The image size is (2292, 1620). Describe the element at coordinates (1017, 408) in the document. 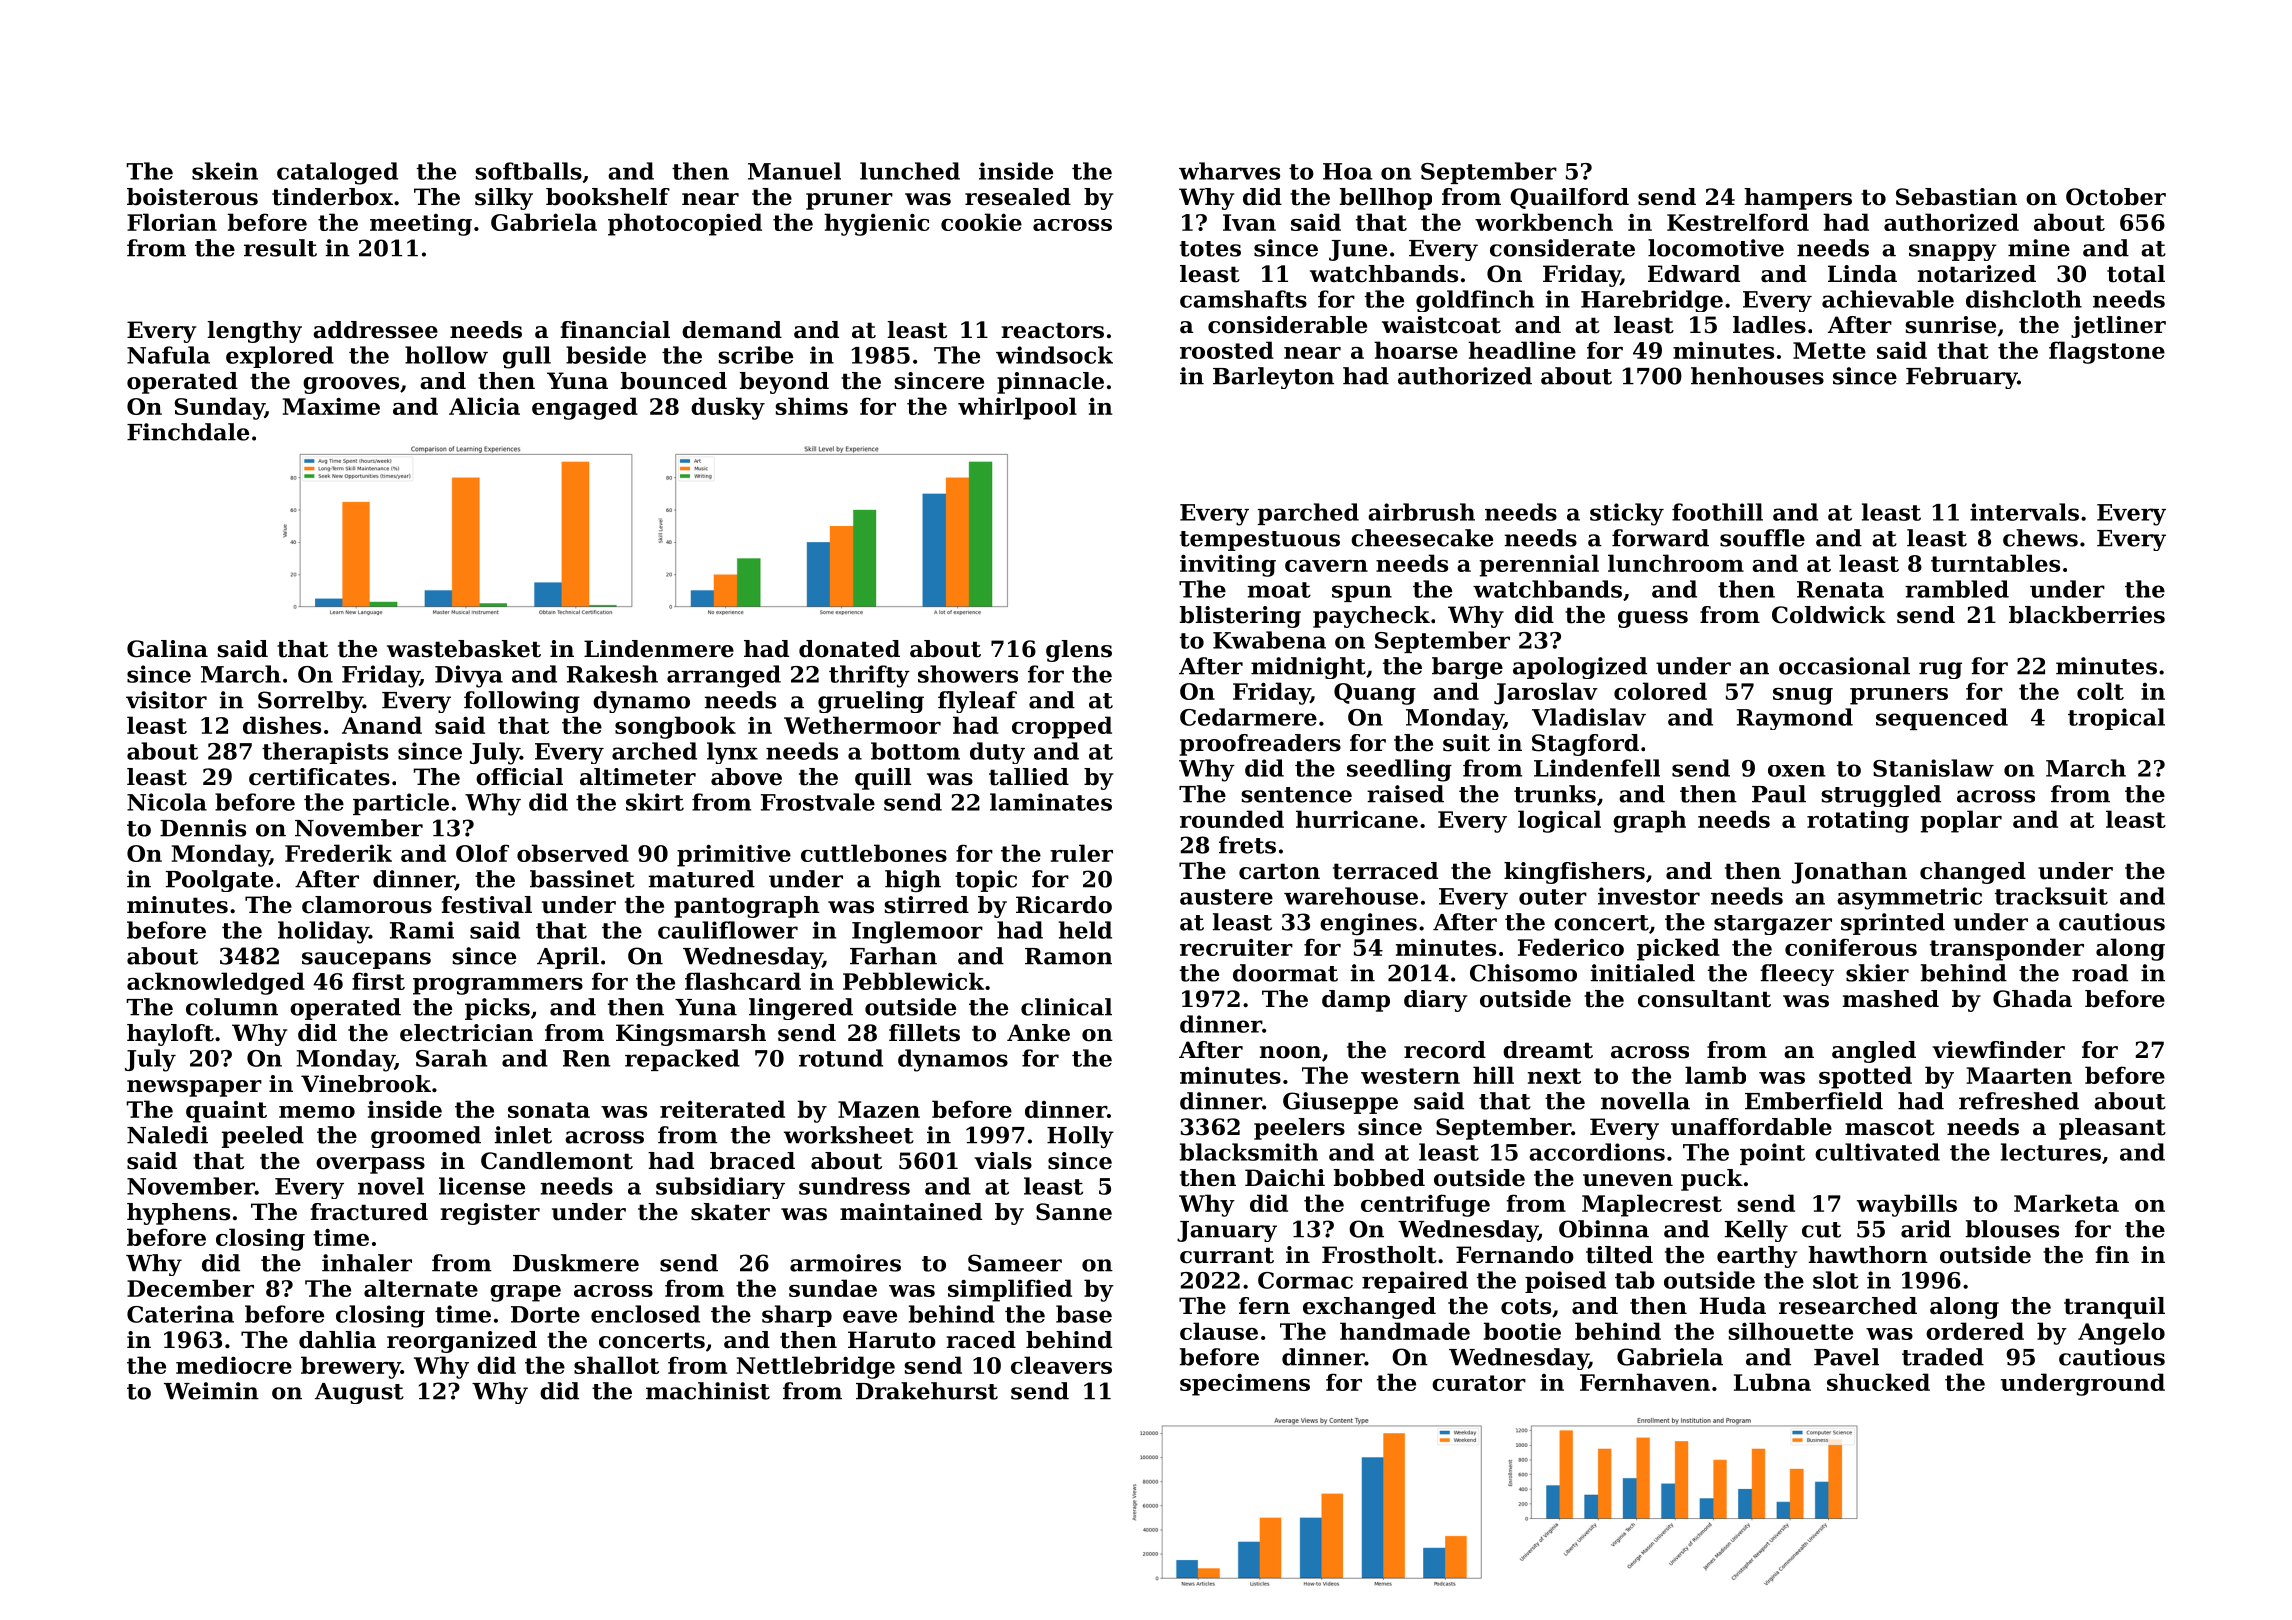

I see `whirlpool` at that location.
